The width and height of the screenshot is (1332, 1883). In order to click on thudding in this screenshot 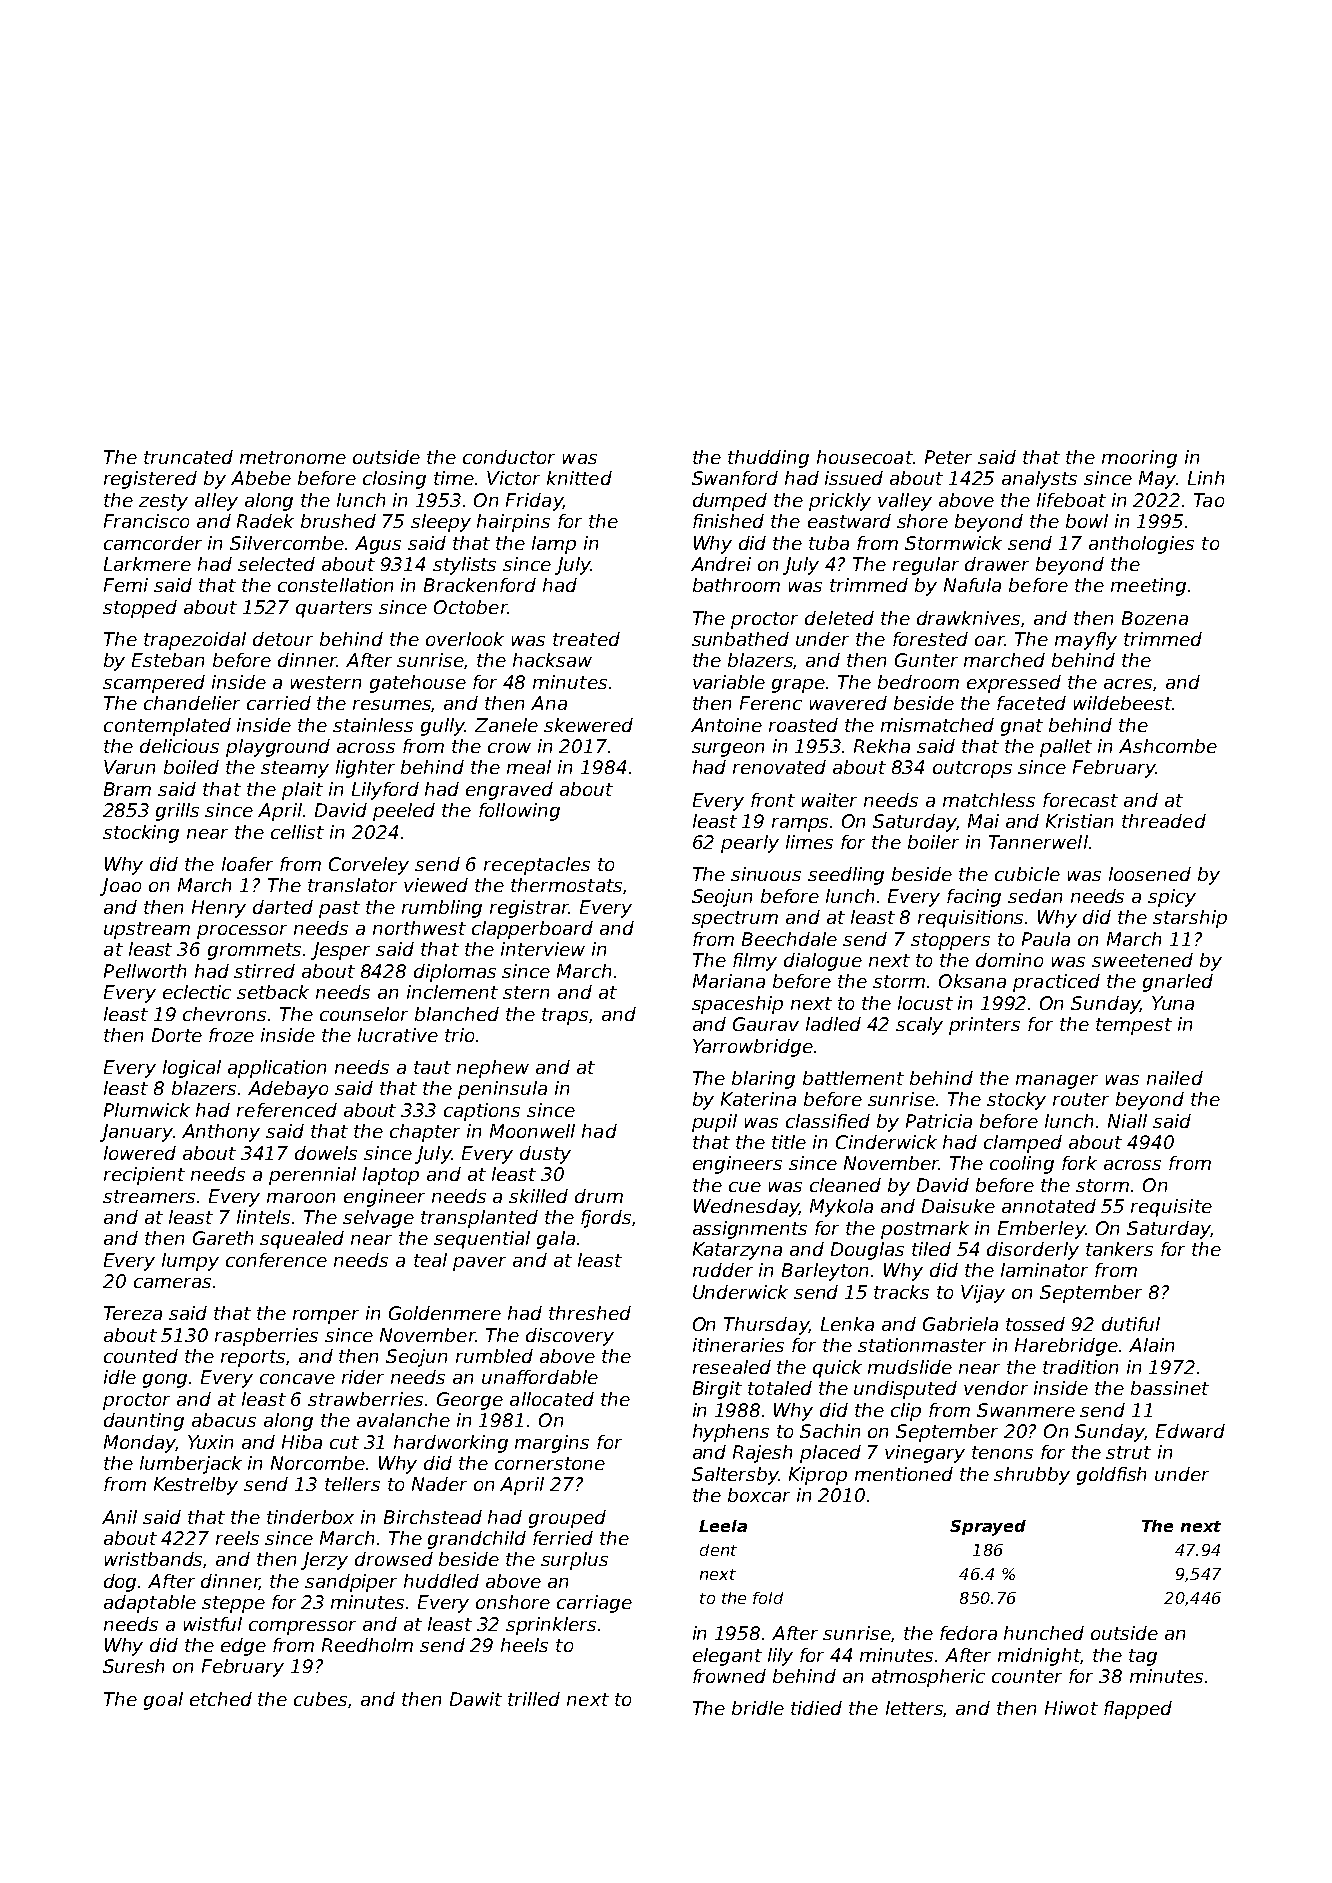, I will do `click(768, 459)`.
